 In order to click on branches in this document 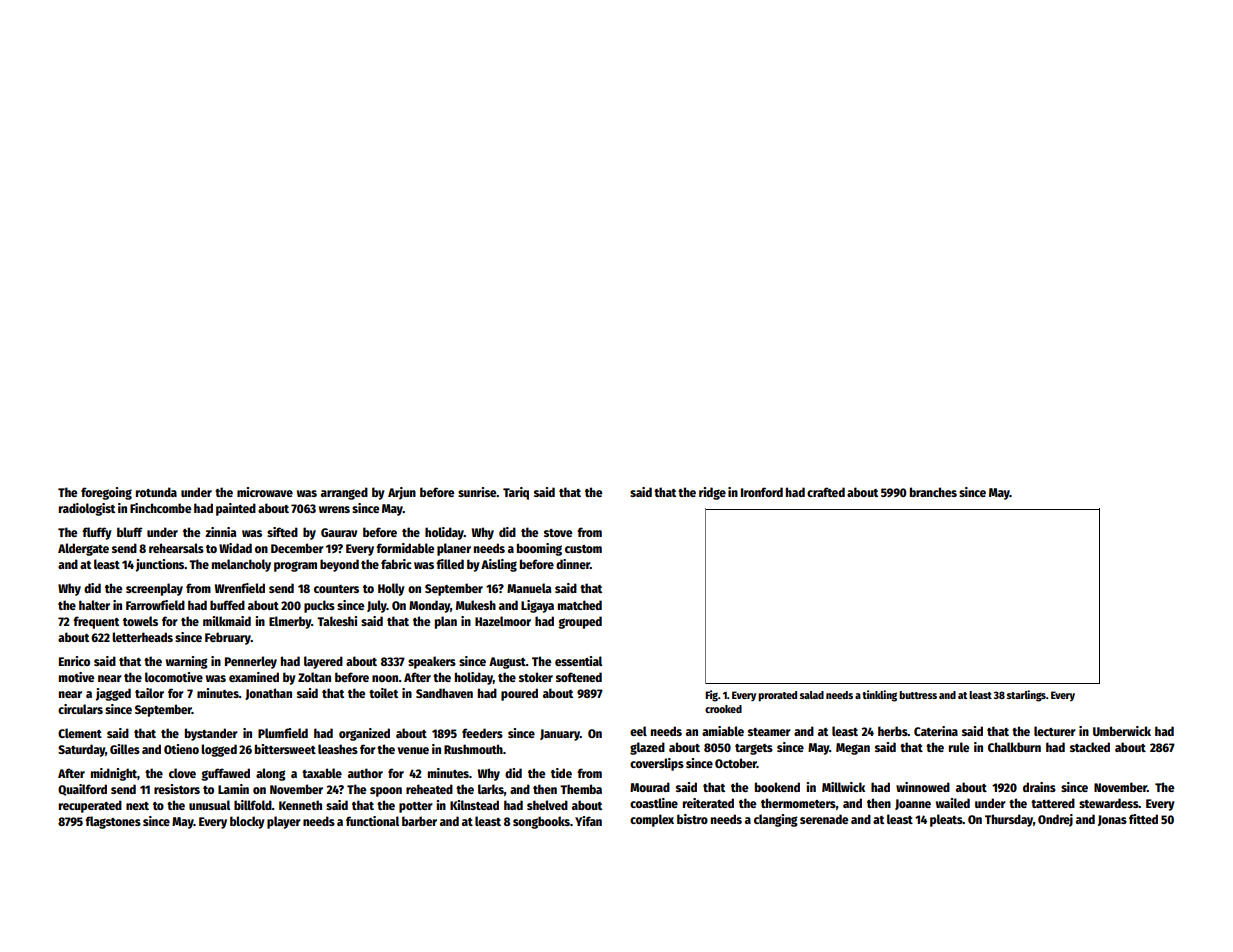, I will do `click(933, 492)`.
